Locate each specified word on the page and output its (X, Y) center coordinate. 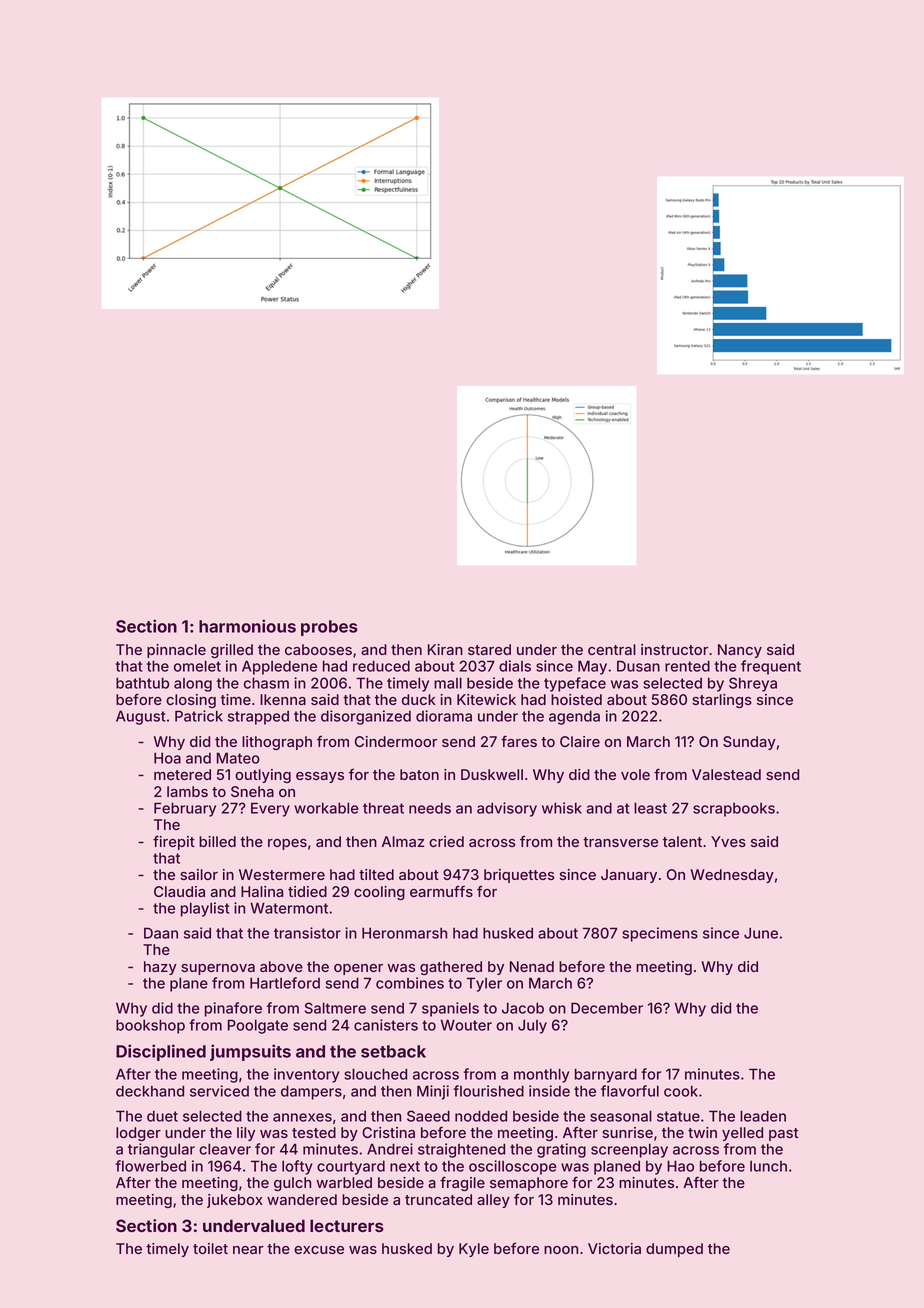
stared (489, 649)
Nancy (740, 651)
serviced (219, 1091)
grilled (232, 651)
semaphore (529, 1184)
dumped (674, 1250)
